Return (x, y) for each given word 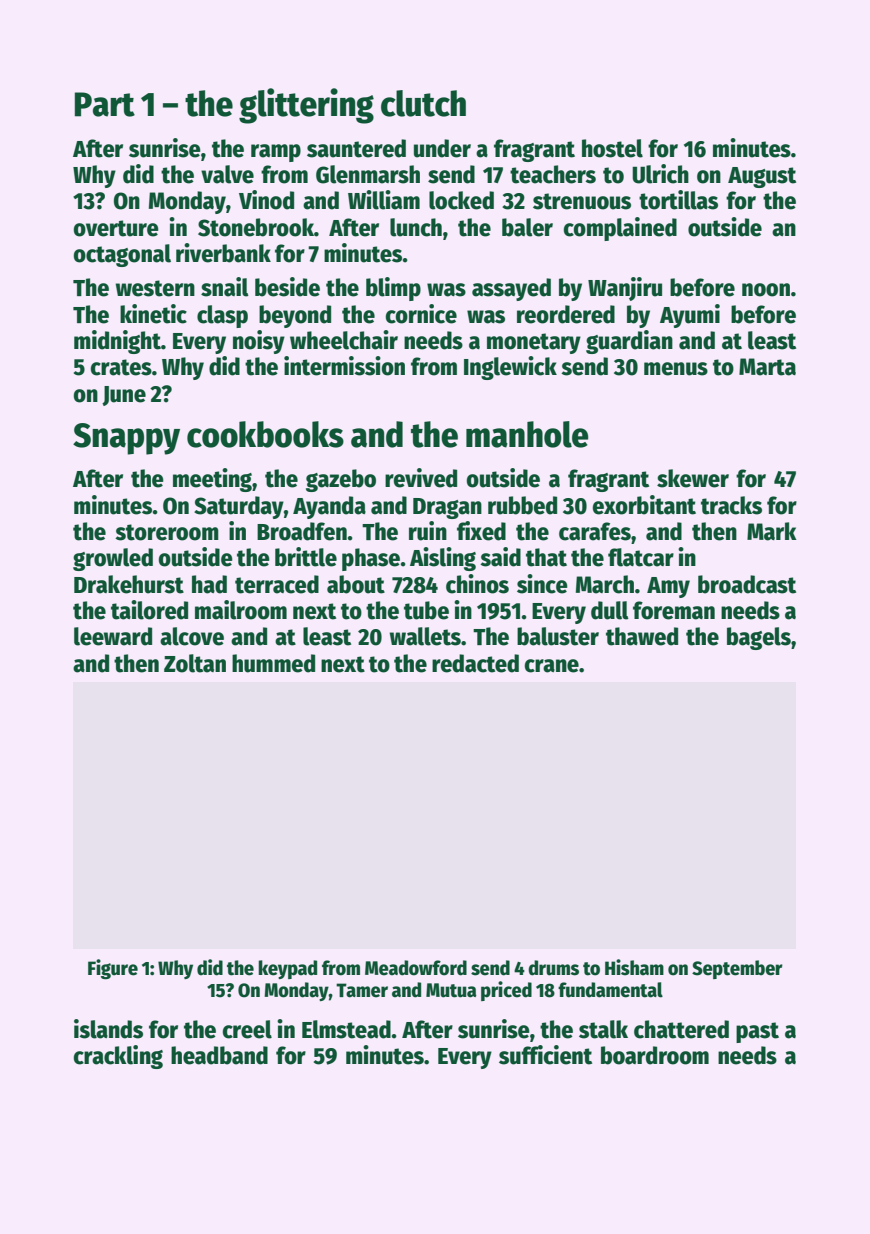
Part (105, 104)
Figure (113, 969)
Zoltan (195, 663)
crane (552, 666)
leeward (113, 636)
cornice (421, 314)
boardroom (655, 1055)
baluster (558, 636)
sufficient (545, 1055)
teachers (553, 174)
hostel (612, 148)
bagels (759, 638)
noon (766, 290)
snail (225, 287)
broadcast (747, 584)
